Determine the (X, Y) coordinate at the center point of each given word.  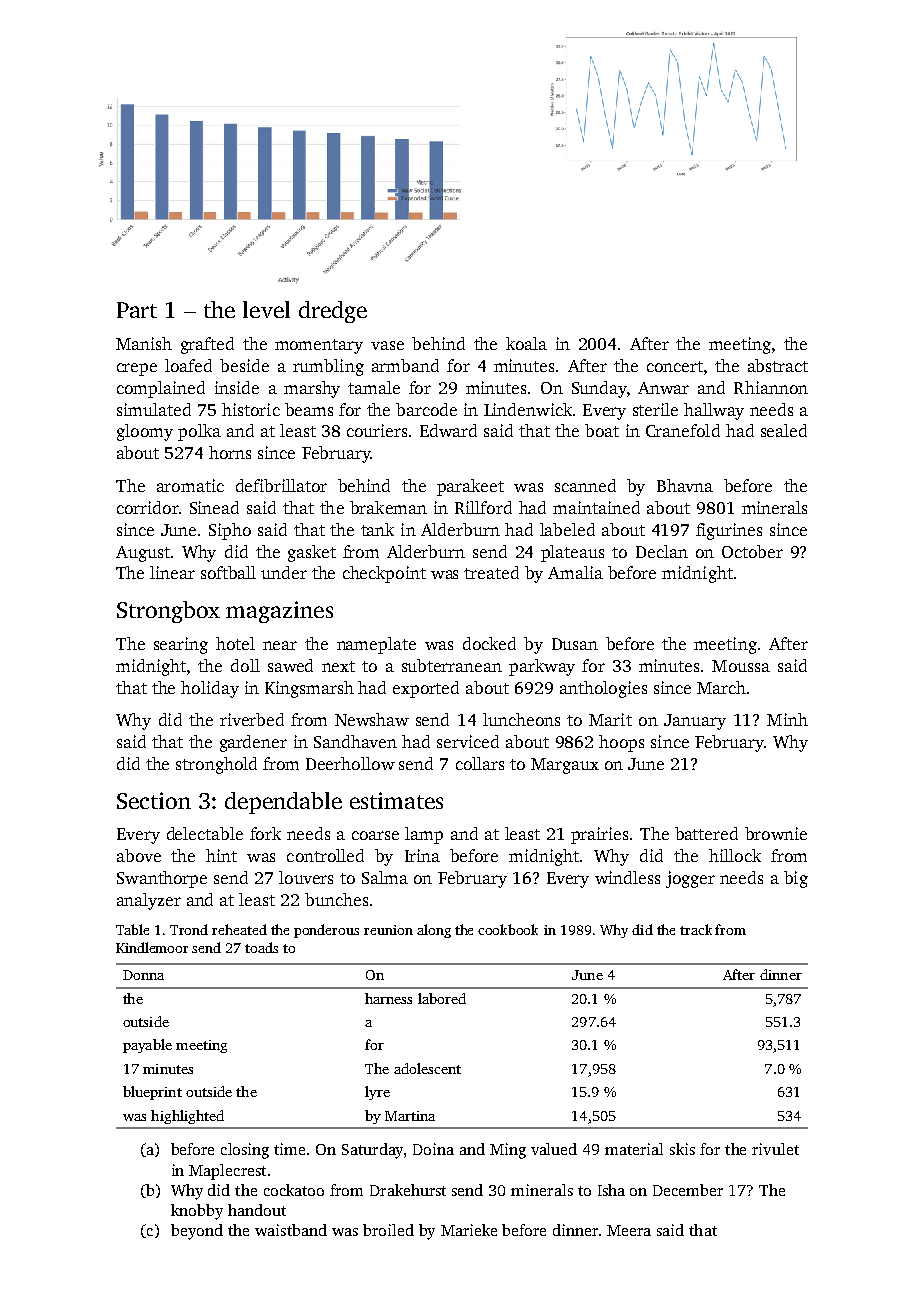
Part (137, 310)
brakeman (388, 507)
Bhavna (685, 485)
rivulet (775, 1149)
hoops (621, 743)
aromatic (190, 485)
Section (154, 800)
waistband (291, 1230)
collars (480, 763)
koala (526, 343)
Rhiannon (771, 387)
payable (147, 1046)
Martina (410, 1116)
